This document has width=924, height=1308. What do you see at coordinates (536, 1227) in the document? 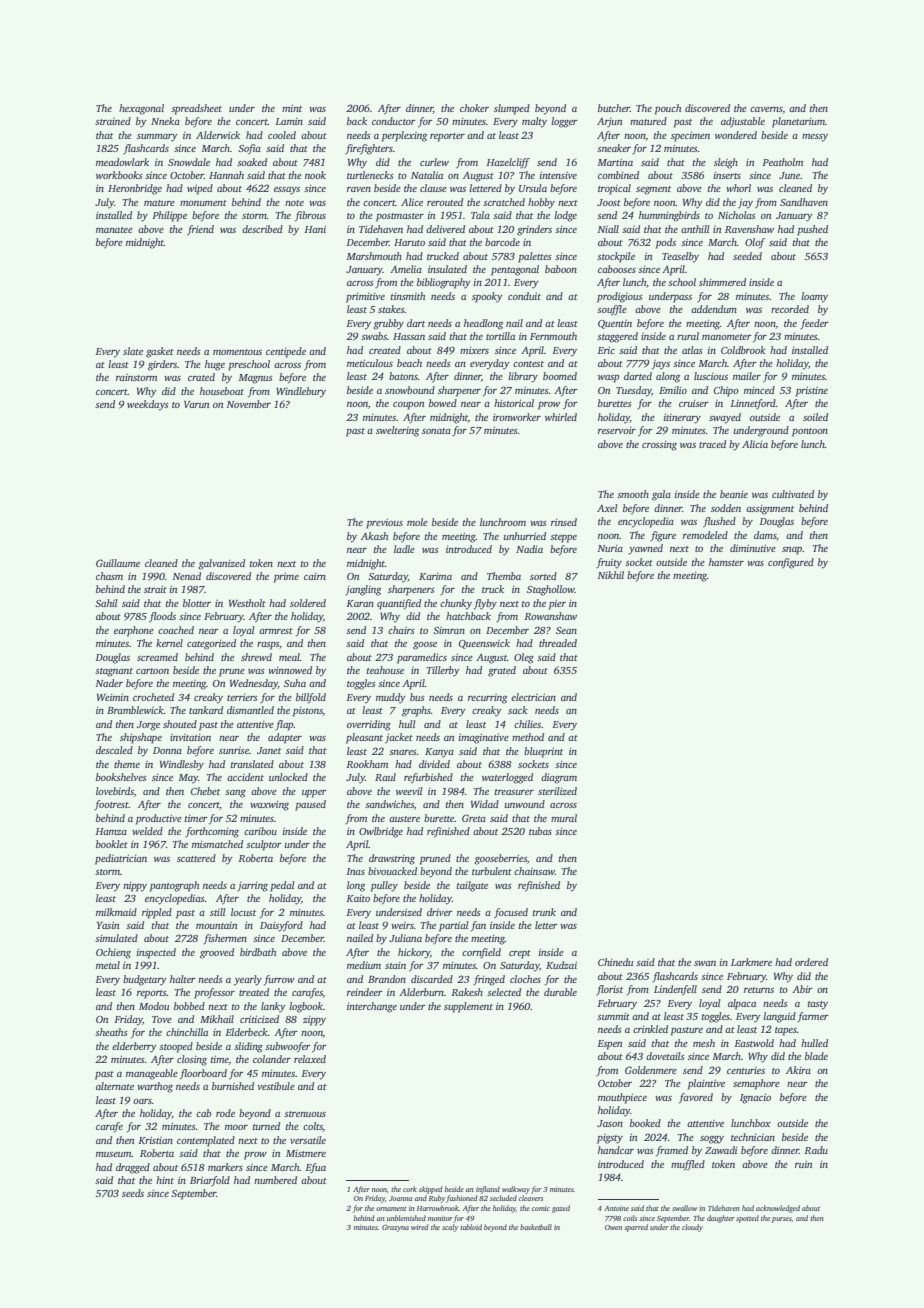
I see `basketball` at bounding box center [536, 1227].
